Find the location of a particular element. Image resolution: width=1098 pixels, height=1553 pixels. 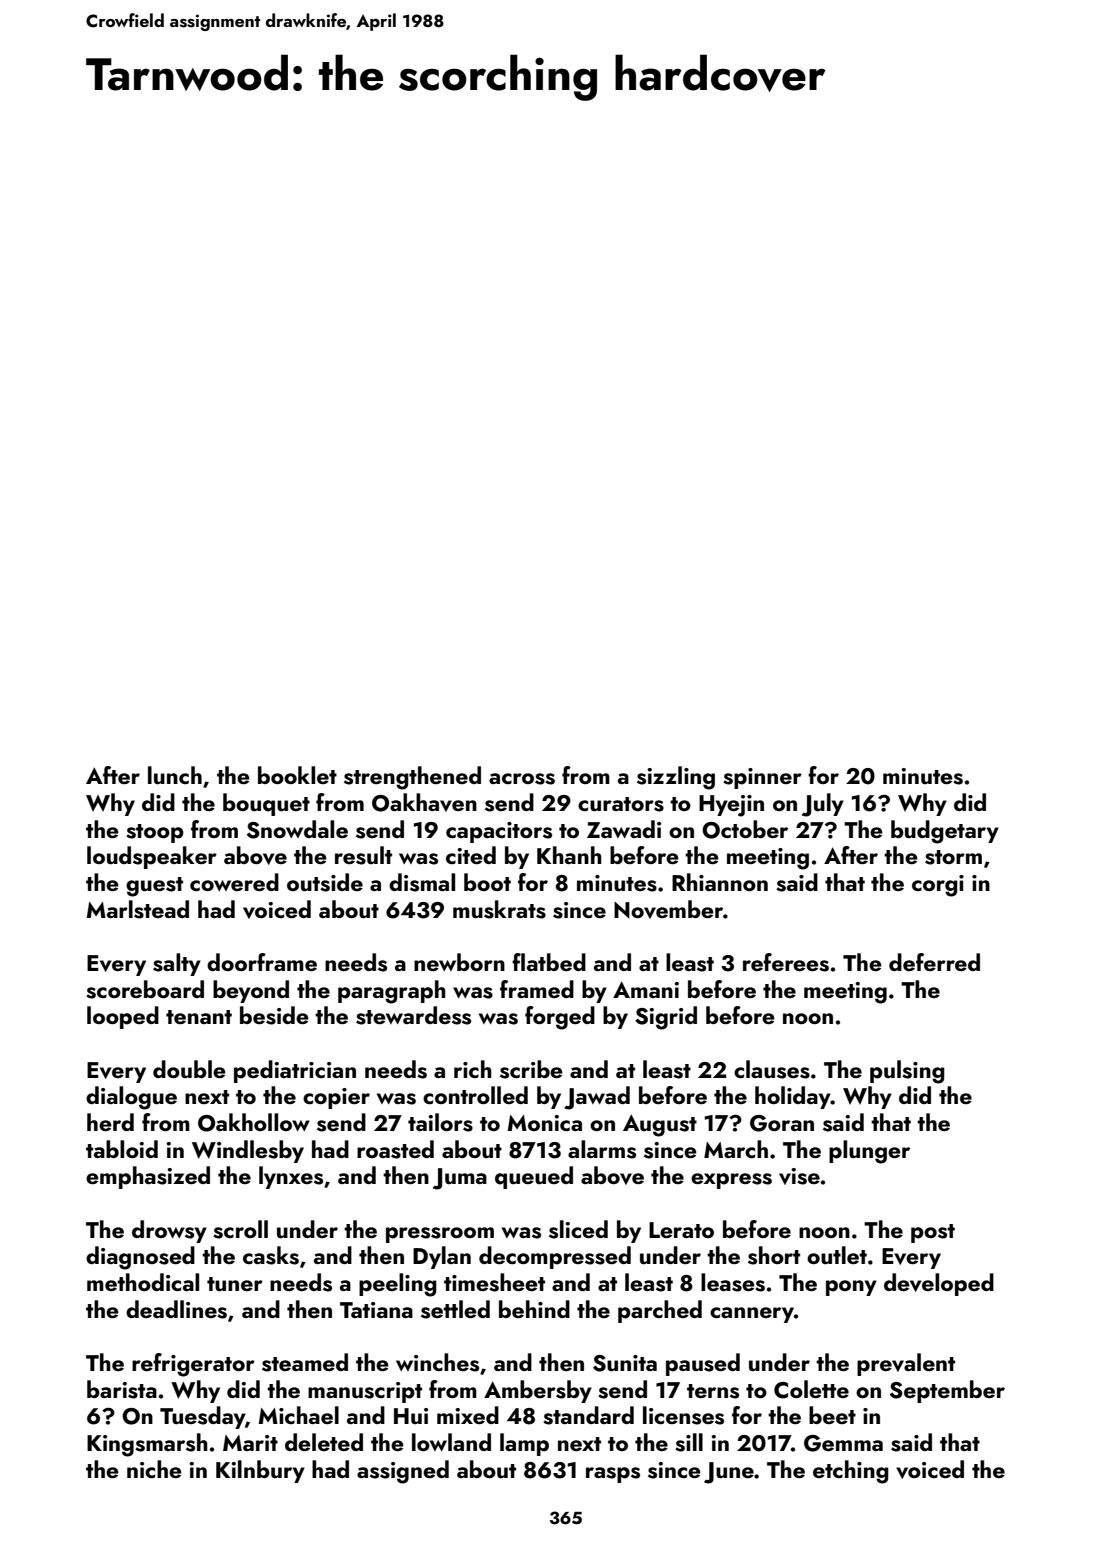

loudspeaker is located at coordinates (152, 857).
